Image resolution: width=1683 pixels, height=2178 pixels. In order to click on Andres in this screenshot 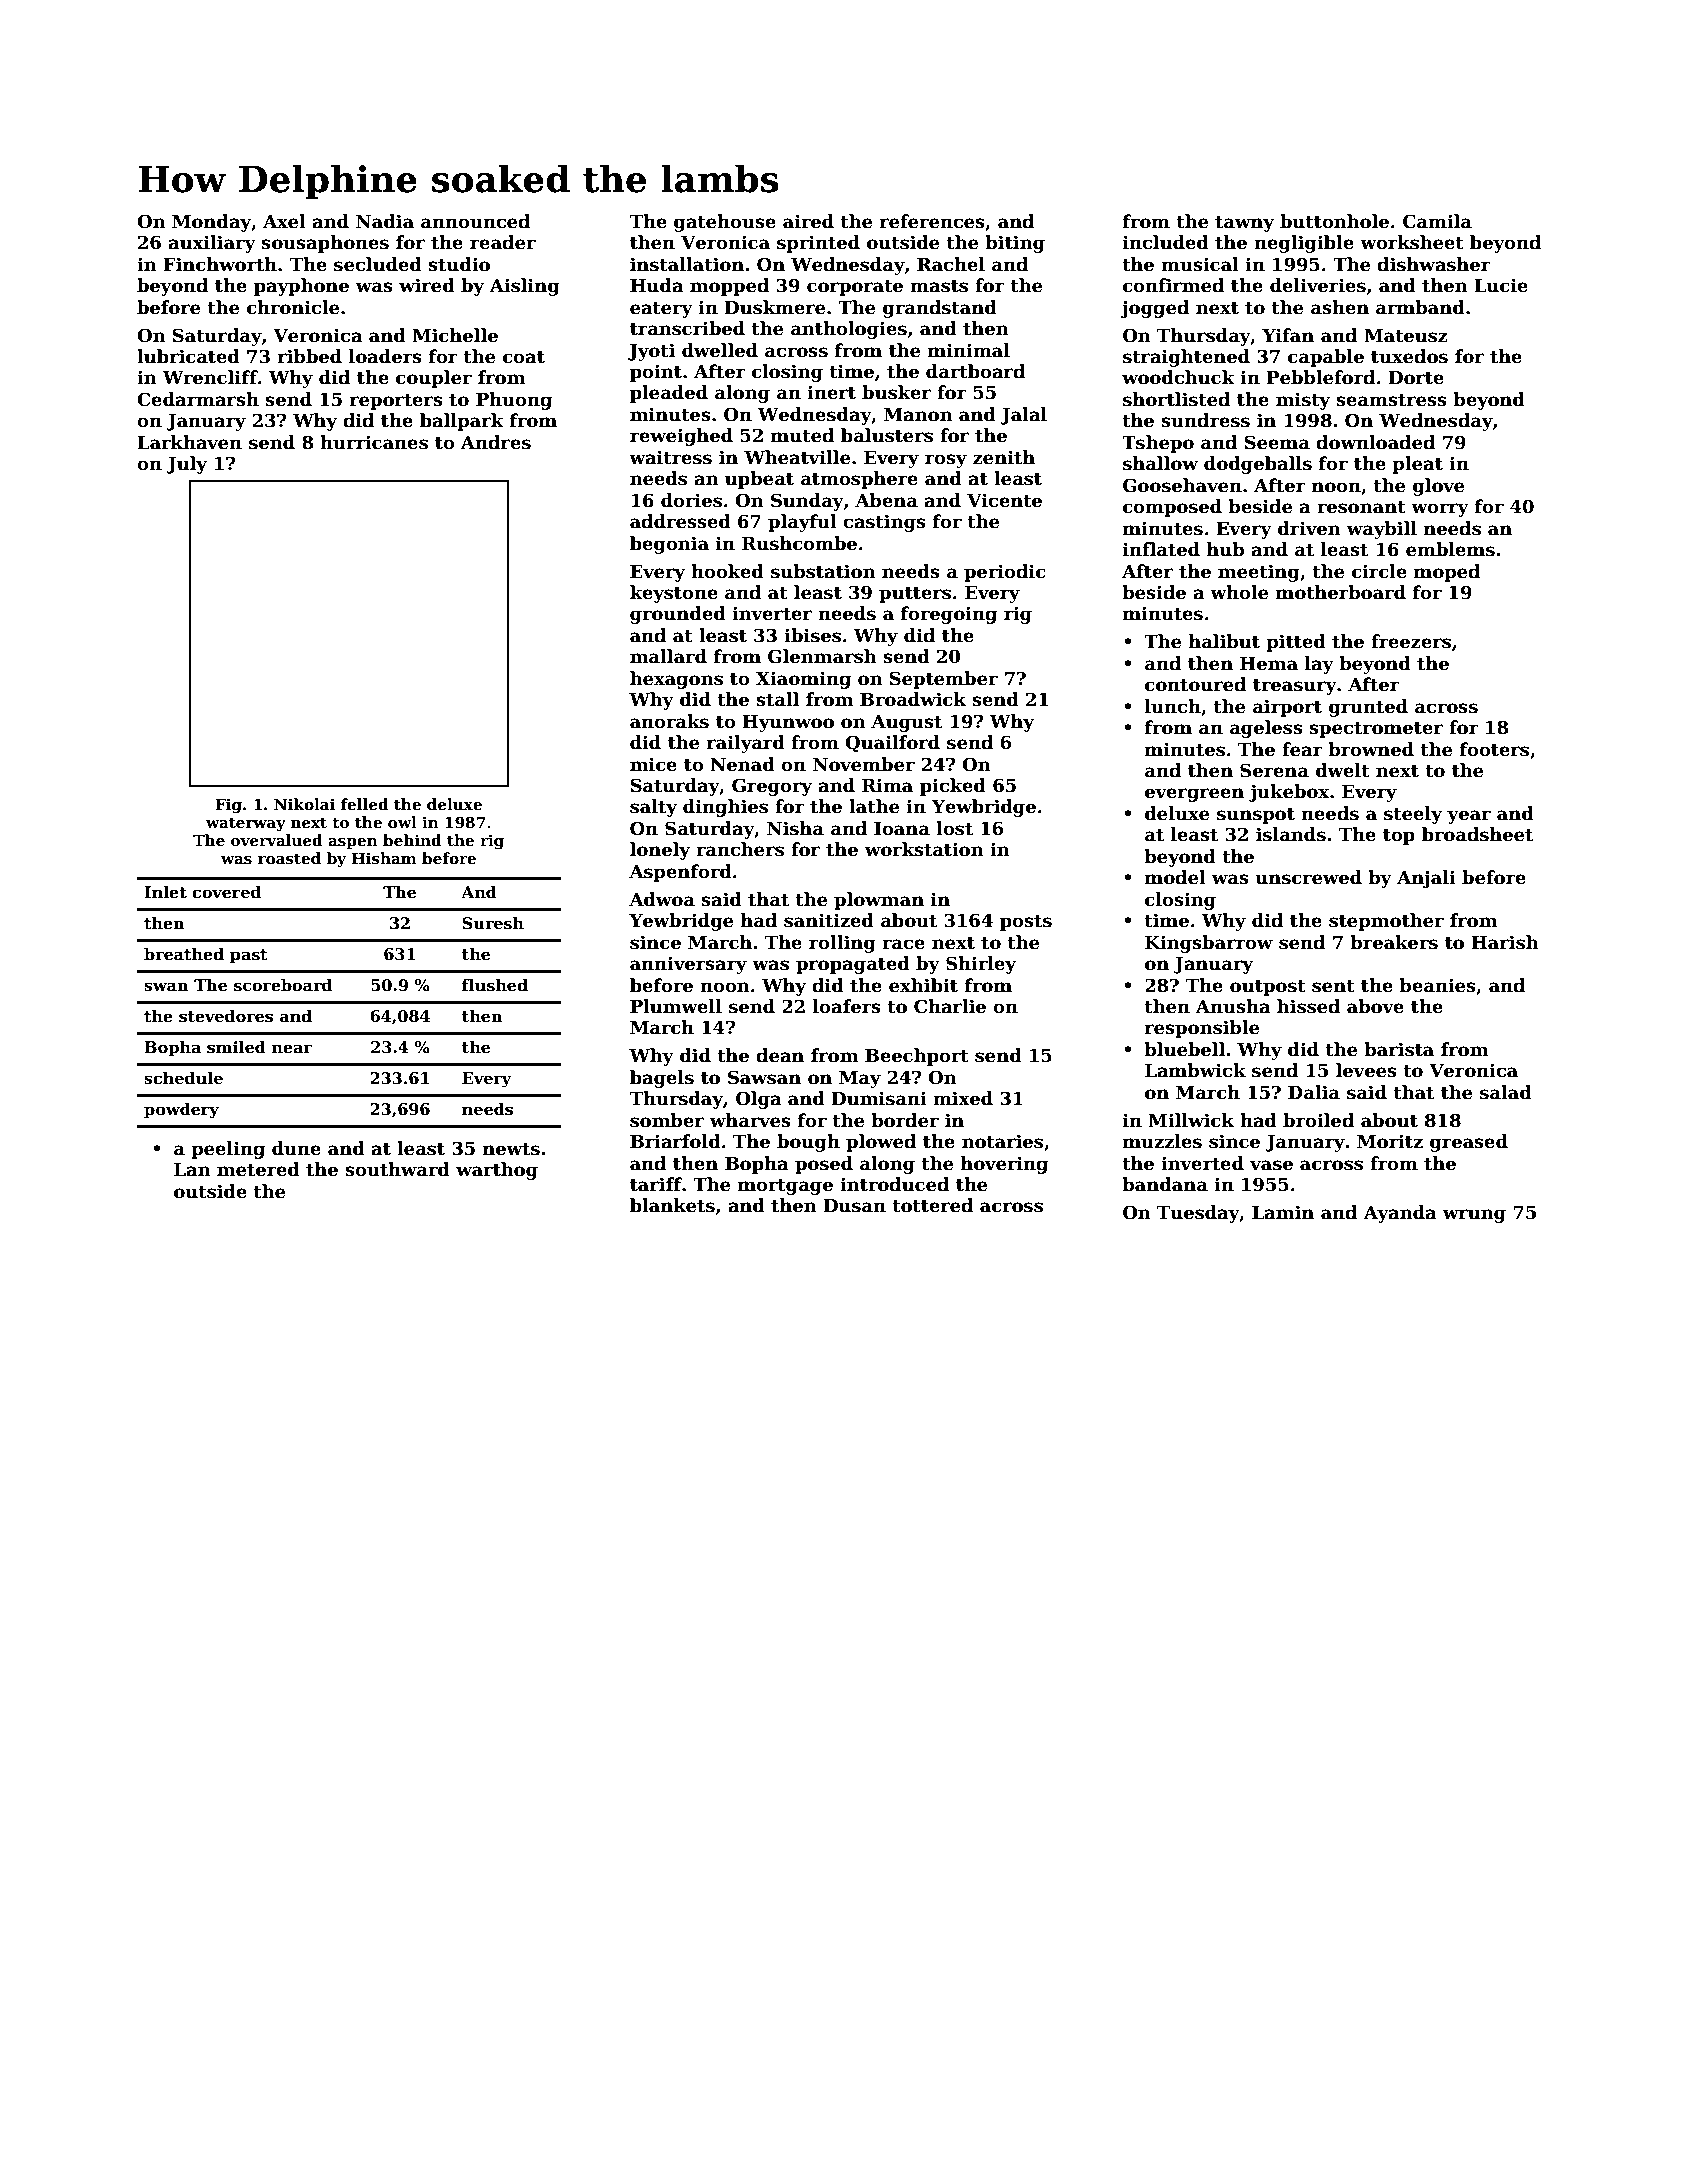, I will do `click(496, 442)`.
